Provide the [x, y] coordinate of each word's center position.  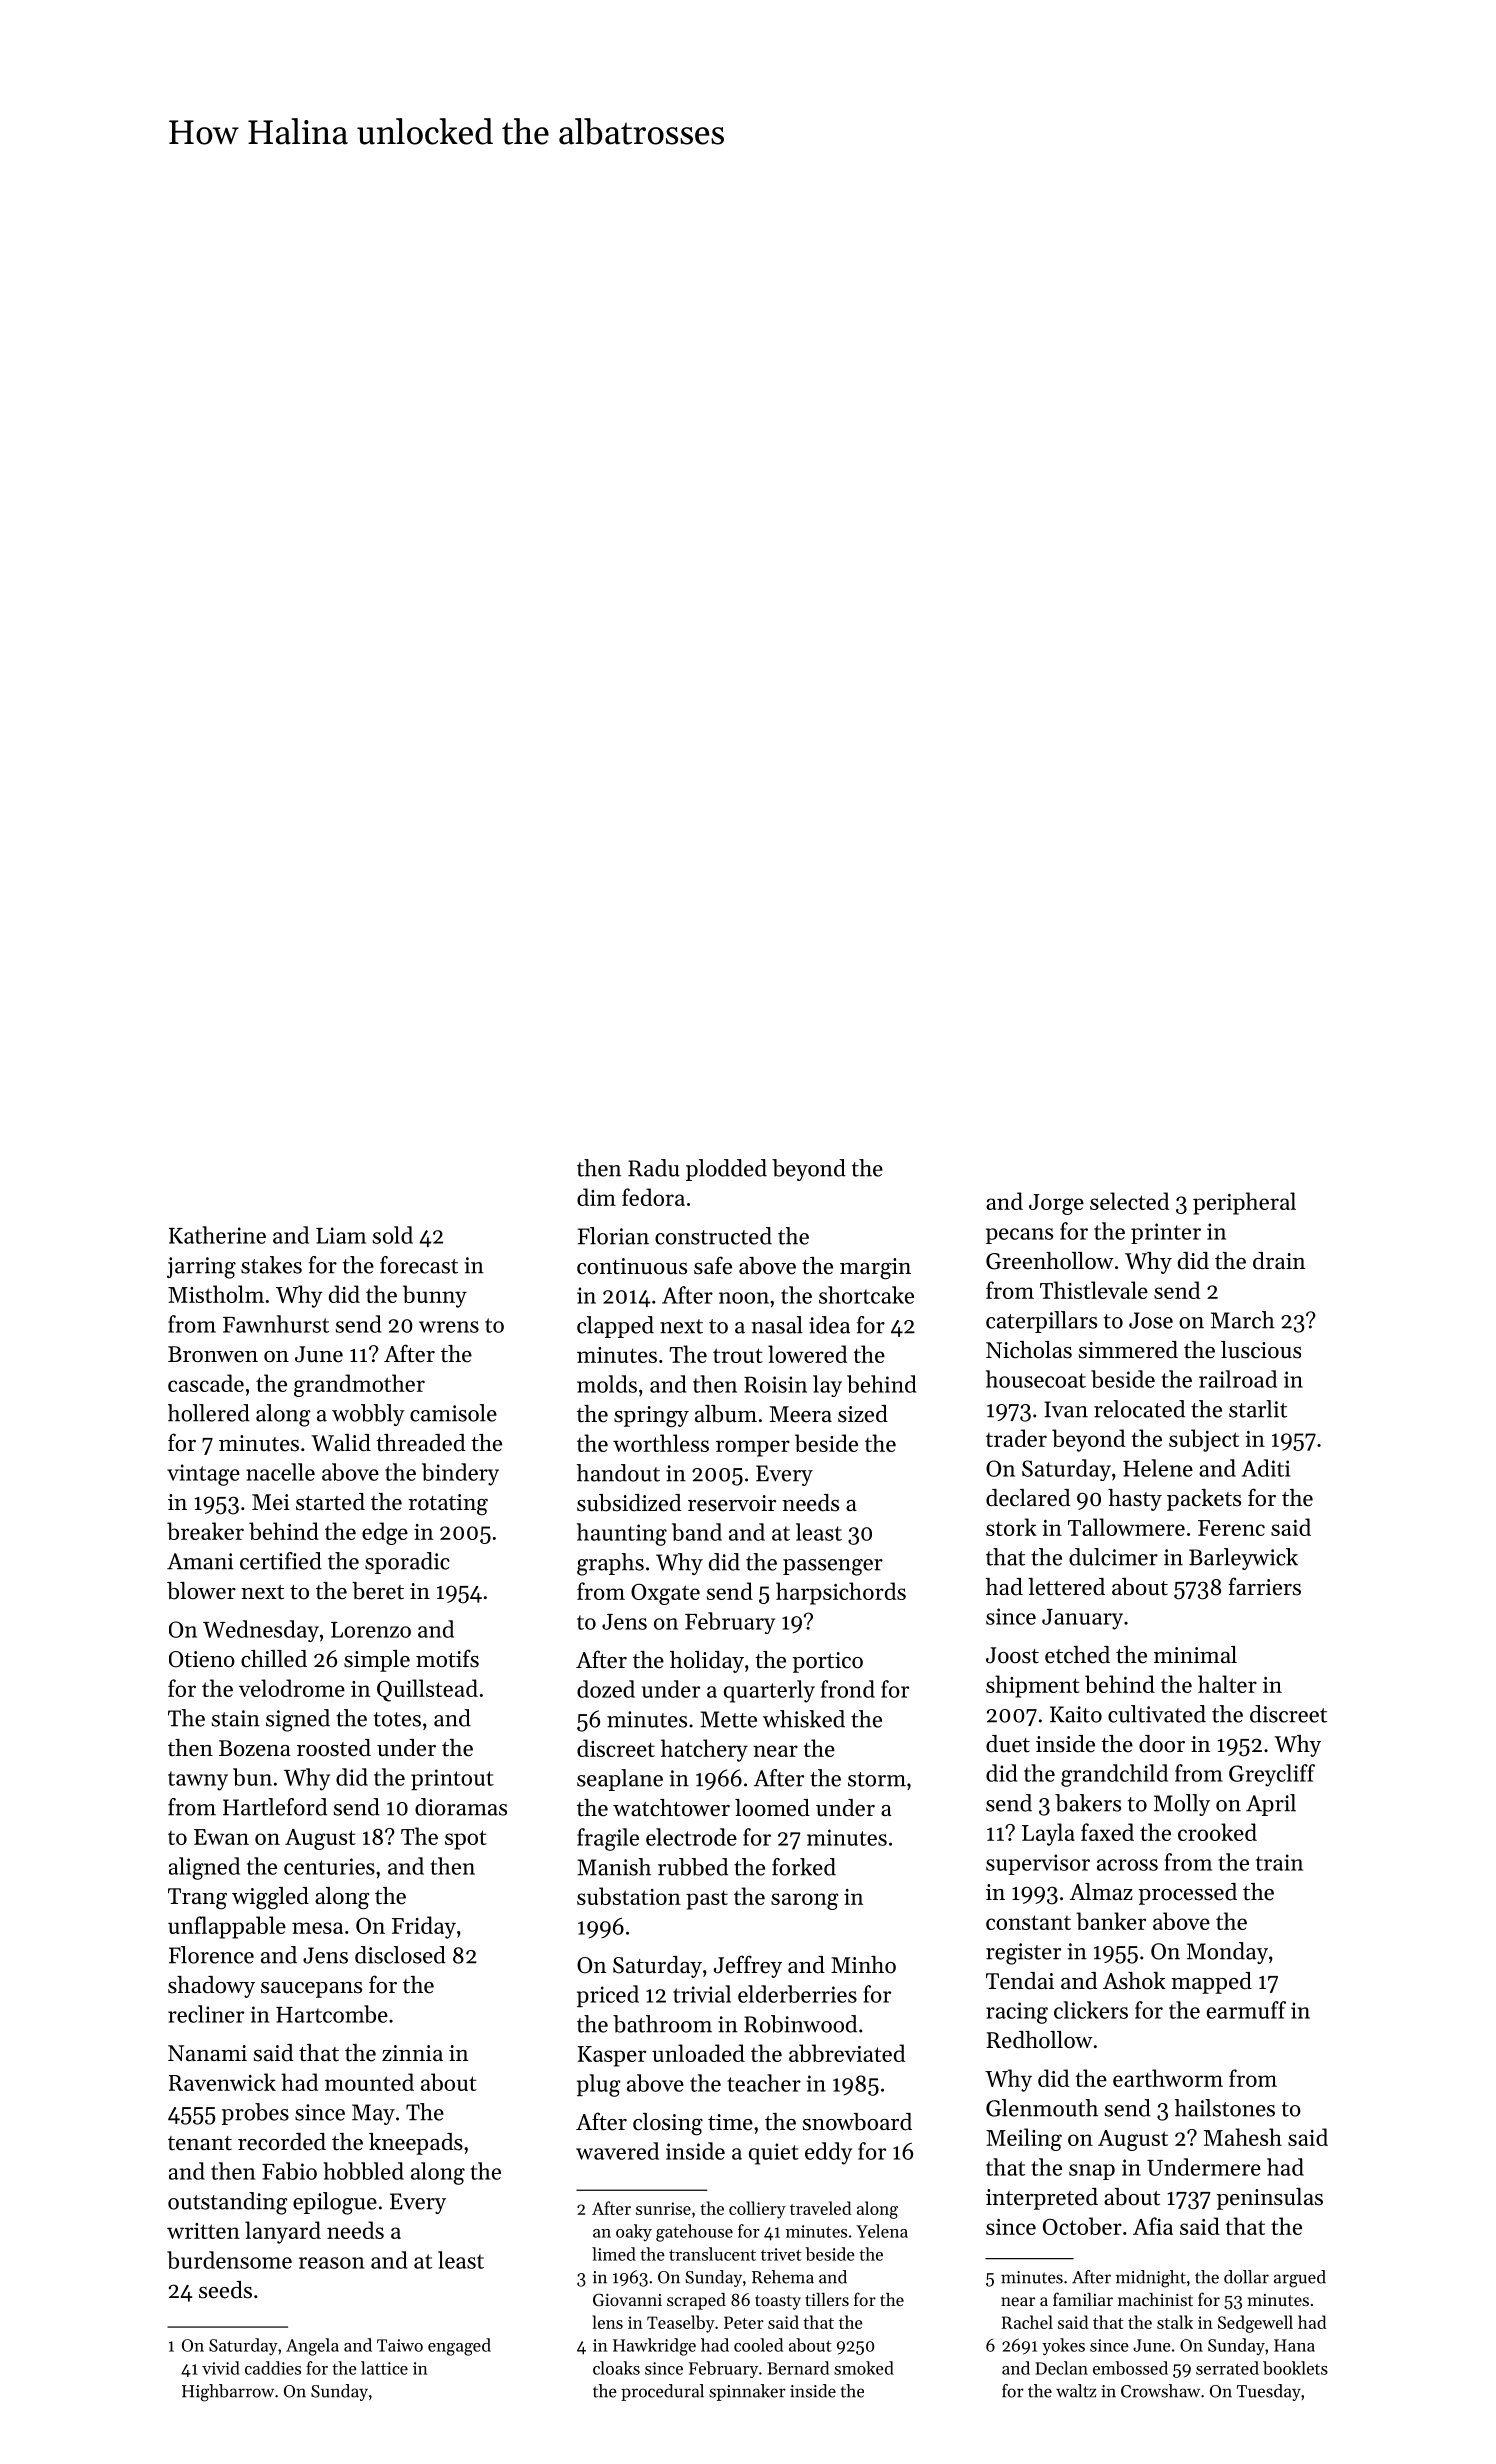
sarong [804, 1901]
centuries [329, 1866]
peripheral [1244, 1203]
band [697, 1532]
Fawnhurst [276, 1324]
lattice [384, 2368]
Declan [1061, 2368]
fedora [653, 1197]
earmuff [1246, 2010]
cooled [758, 2345]
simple [377, 1661]
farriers [1264, 1586]
